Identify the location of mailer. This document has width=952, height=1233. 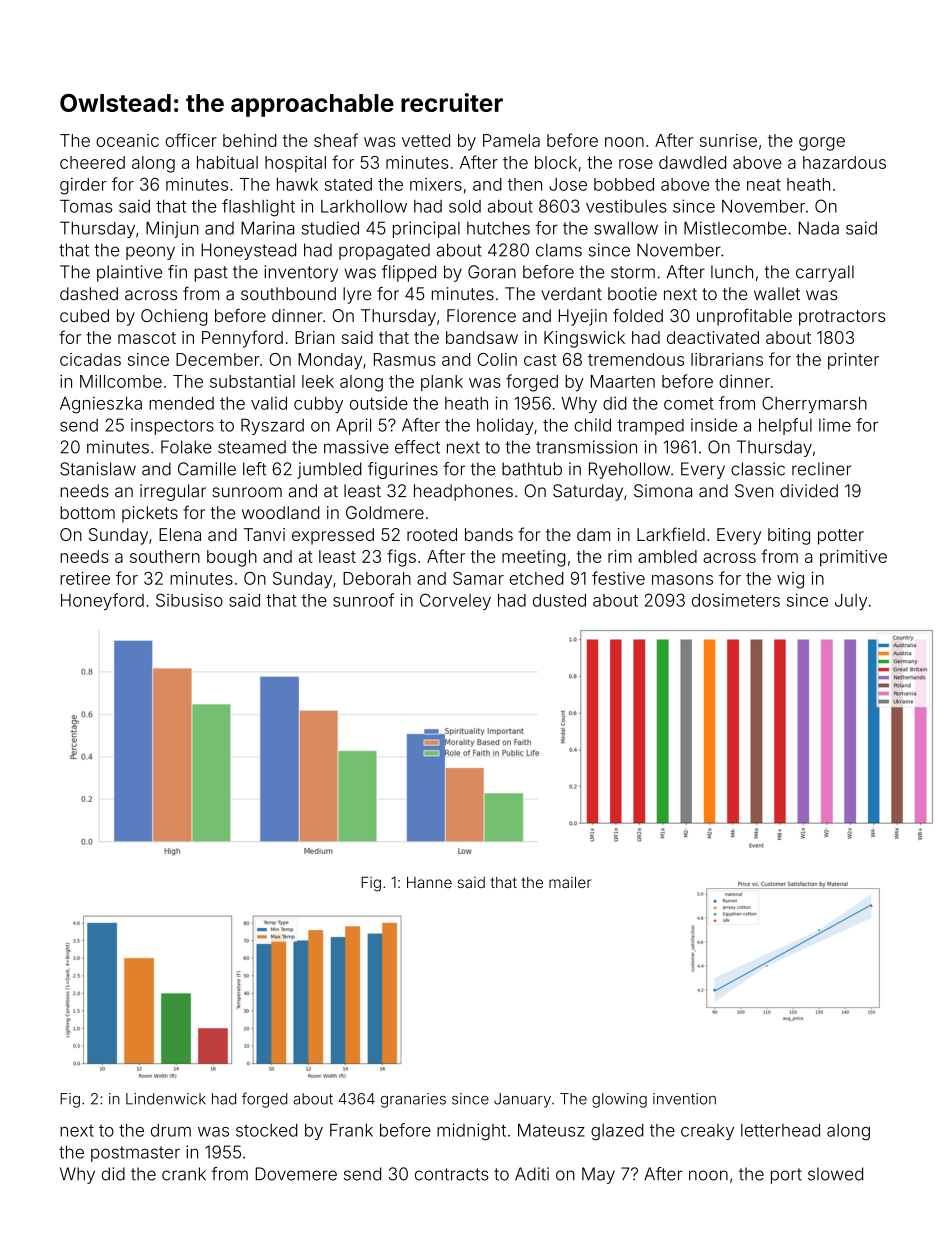
(570, 882).
